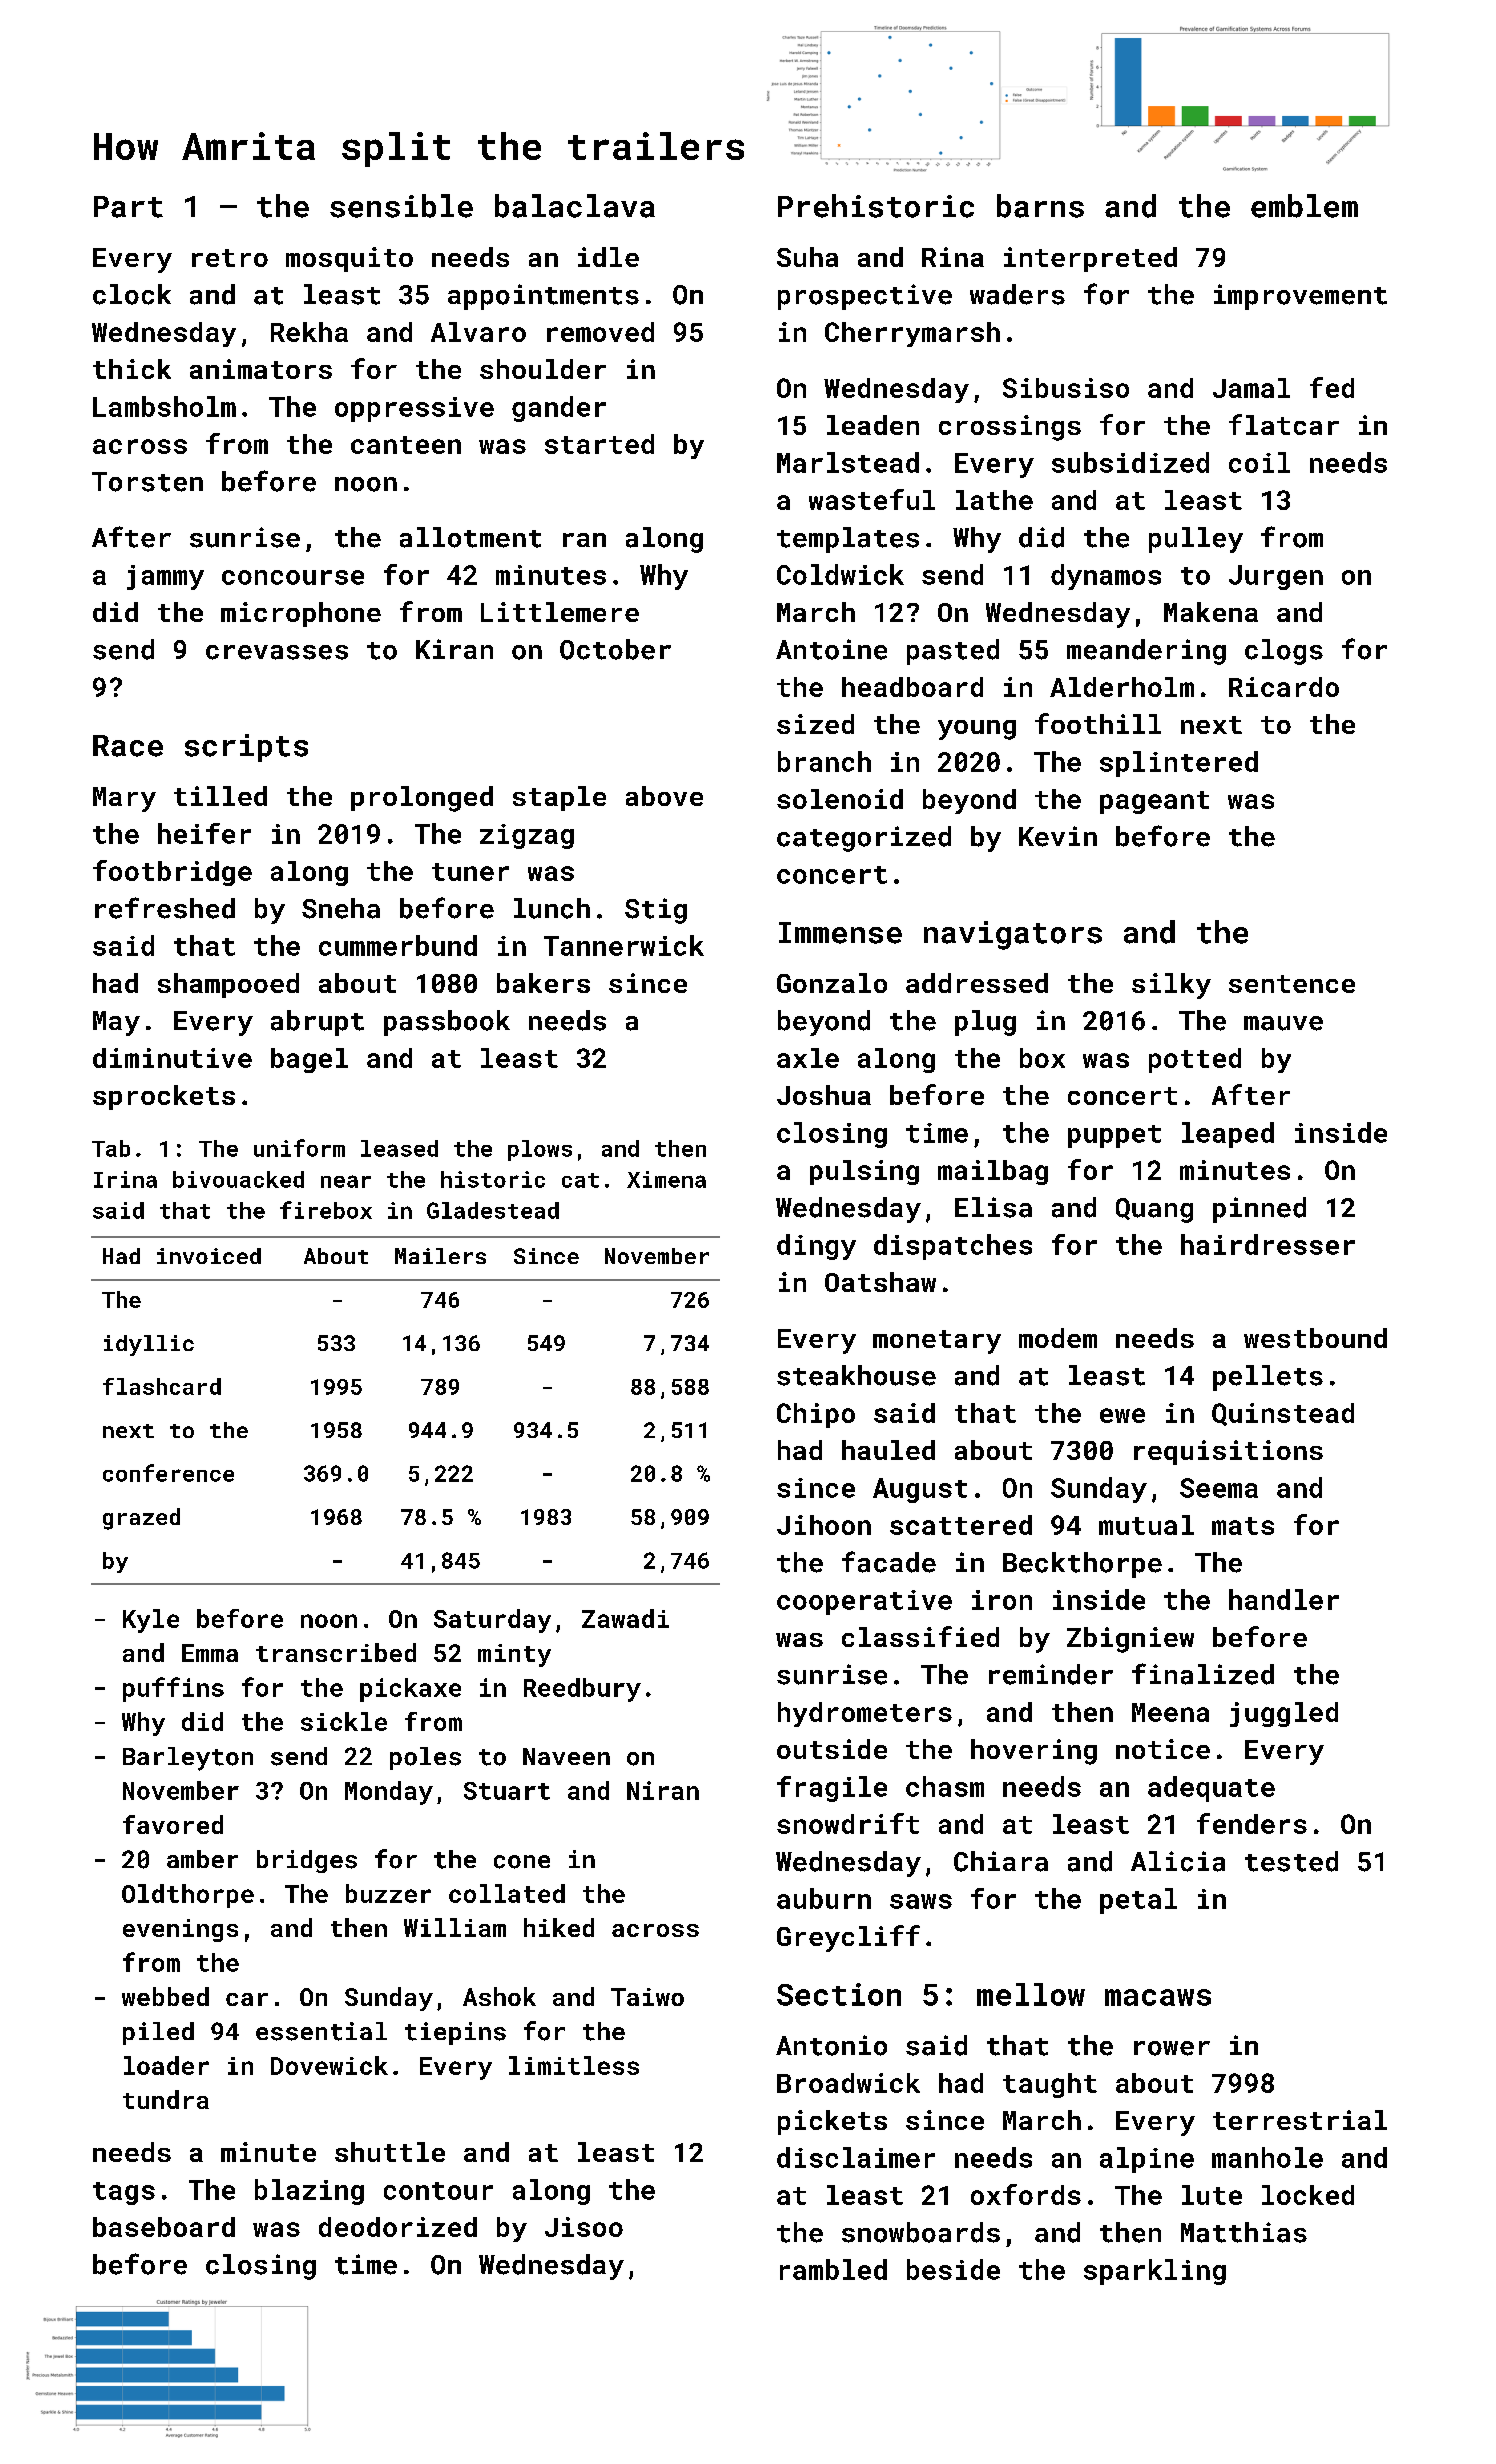  What do you see at coordinates (575, 206) in the image?
I see `balaclava` at bounding box center [575, 206].
